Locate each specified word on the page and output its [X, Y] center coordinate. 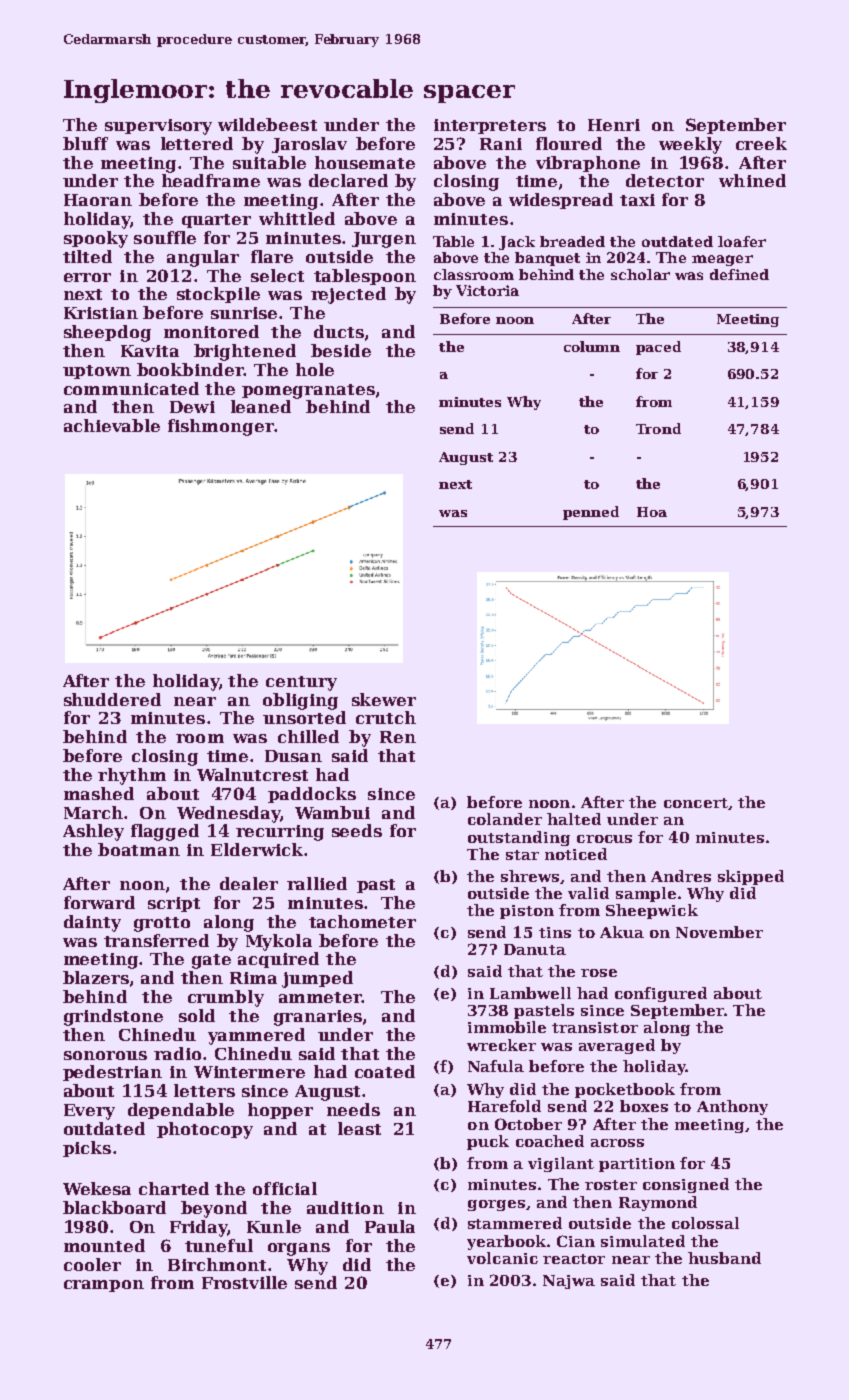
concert [696, 803]
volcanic [502, 1258]
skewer [384, 699]
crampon [104, 1286]
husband [724, 1258]
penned [591, 513]
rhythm [132, 776]
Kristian [101, 313]
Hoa [652, 512]
